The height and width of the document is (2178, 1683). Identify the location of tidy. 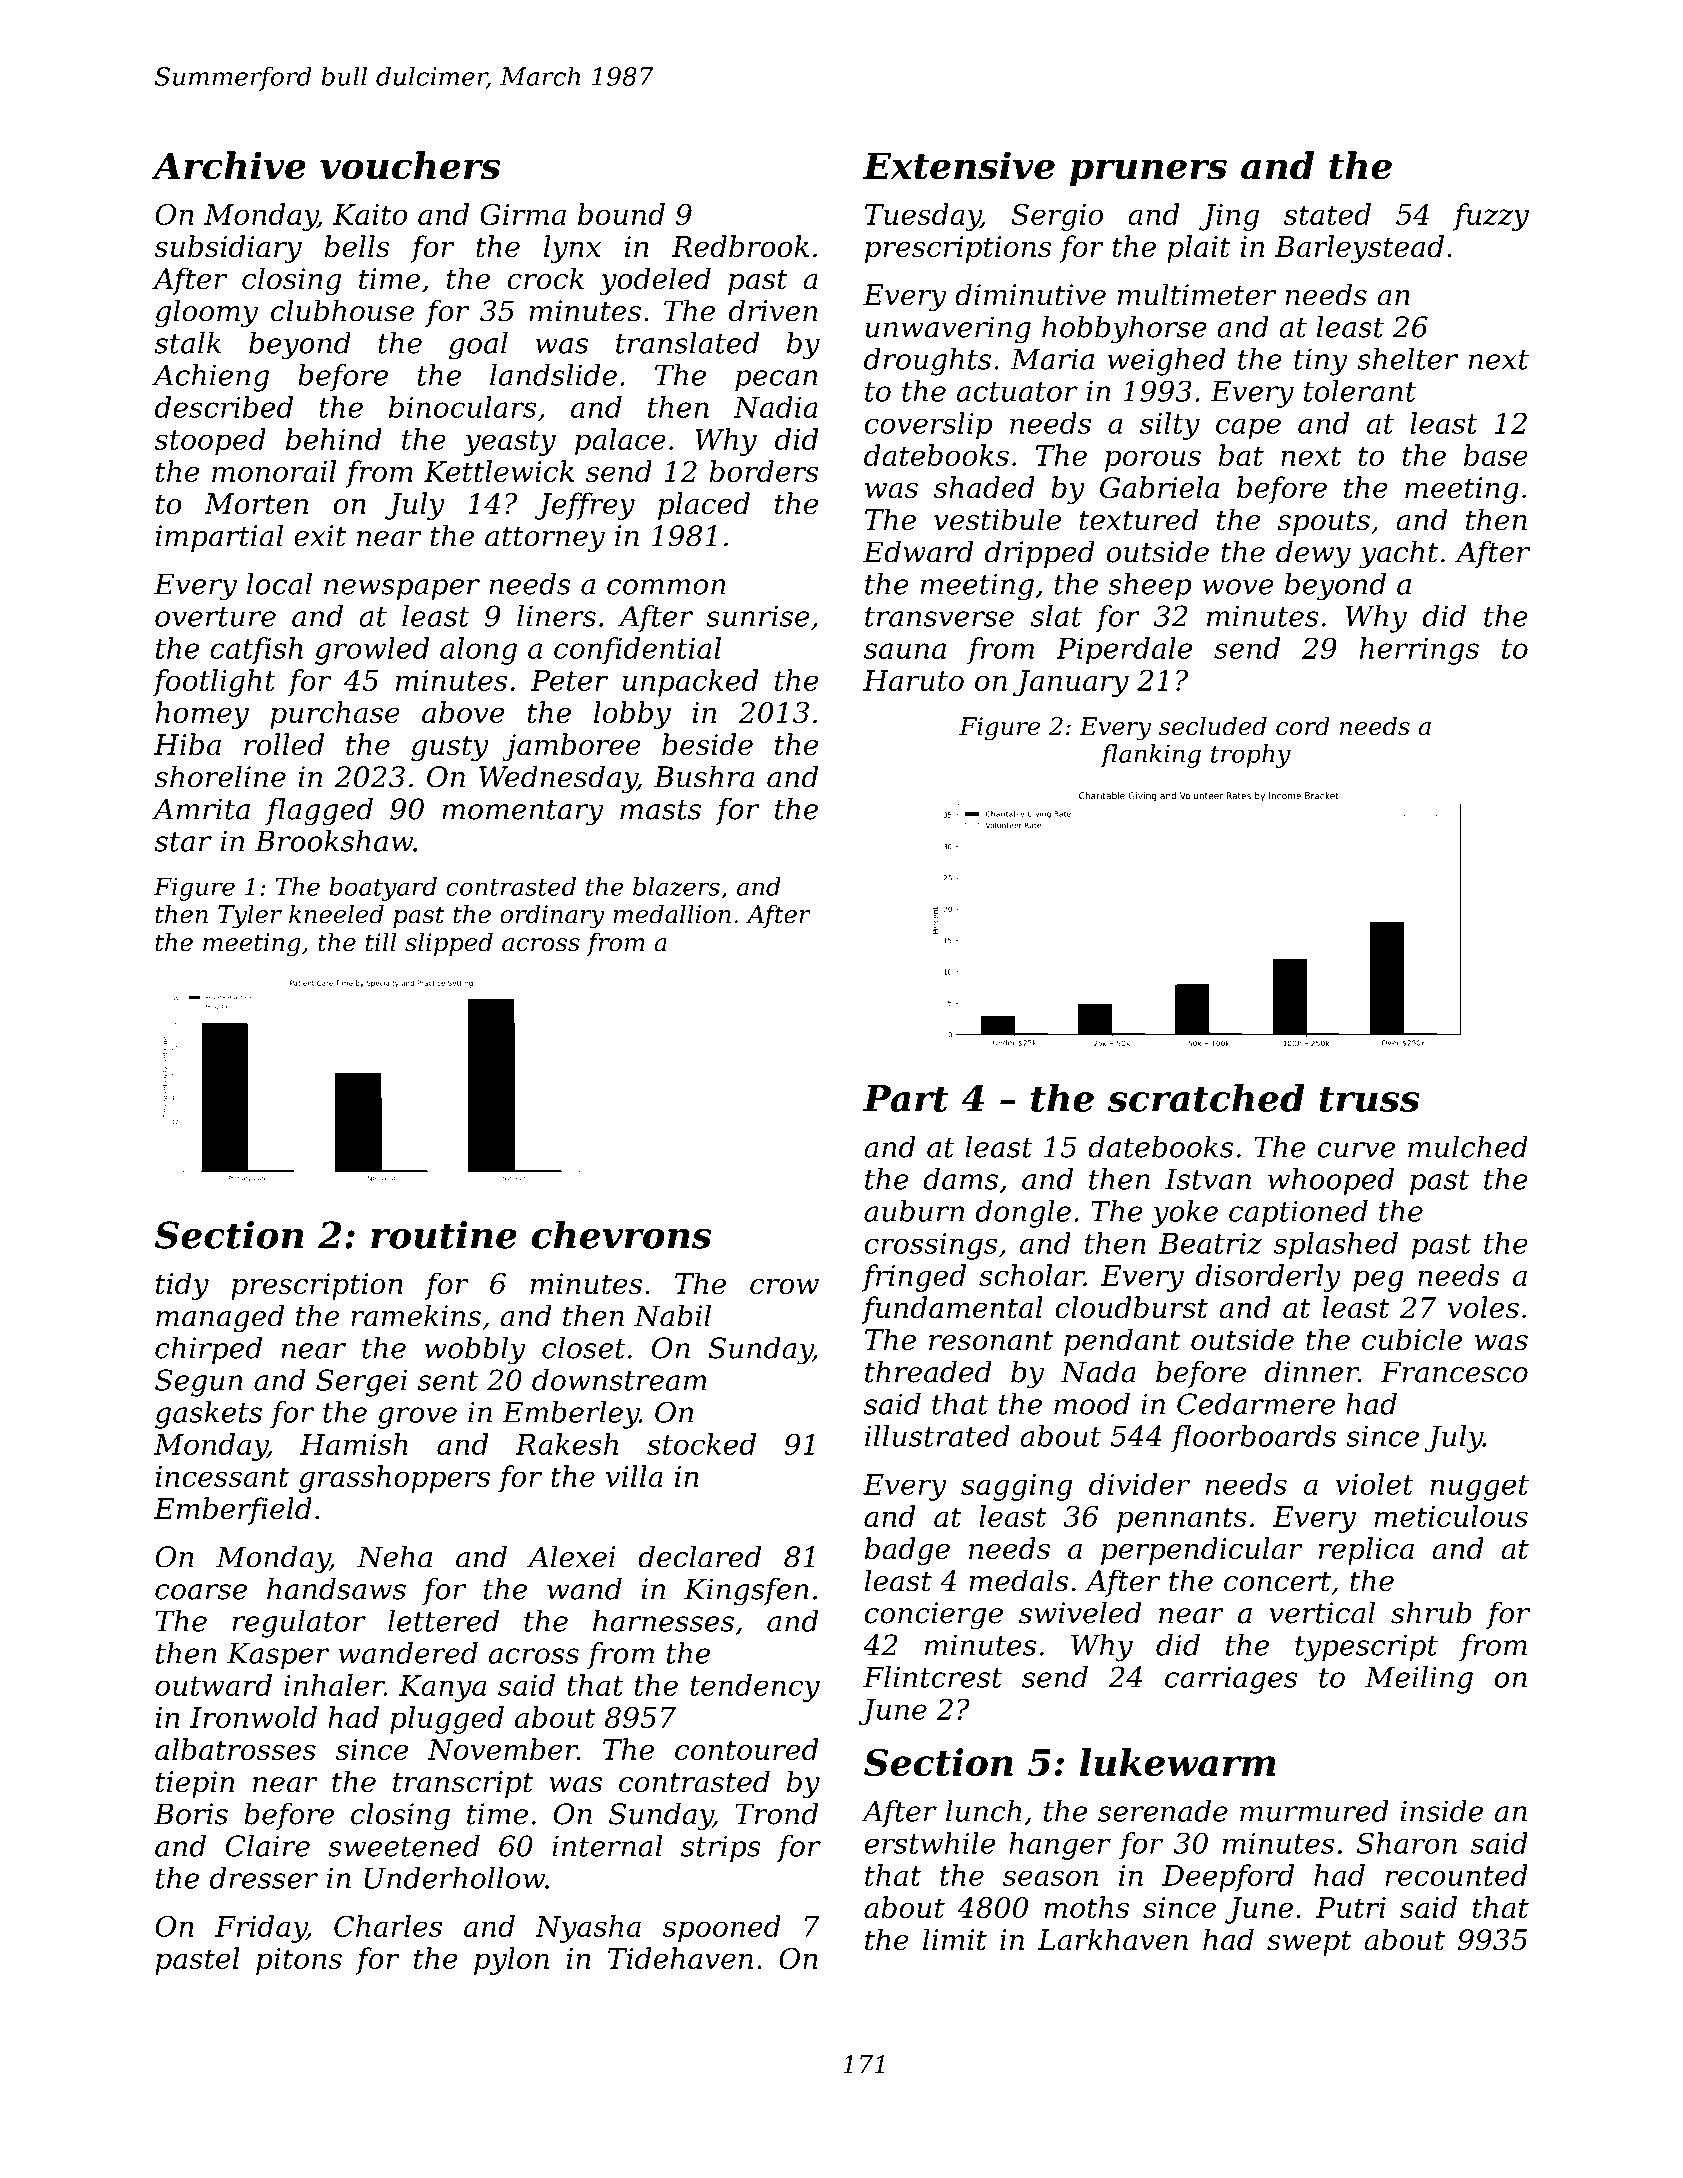
(182, 1286).
